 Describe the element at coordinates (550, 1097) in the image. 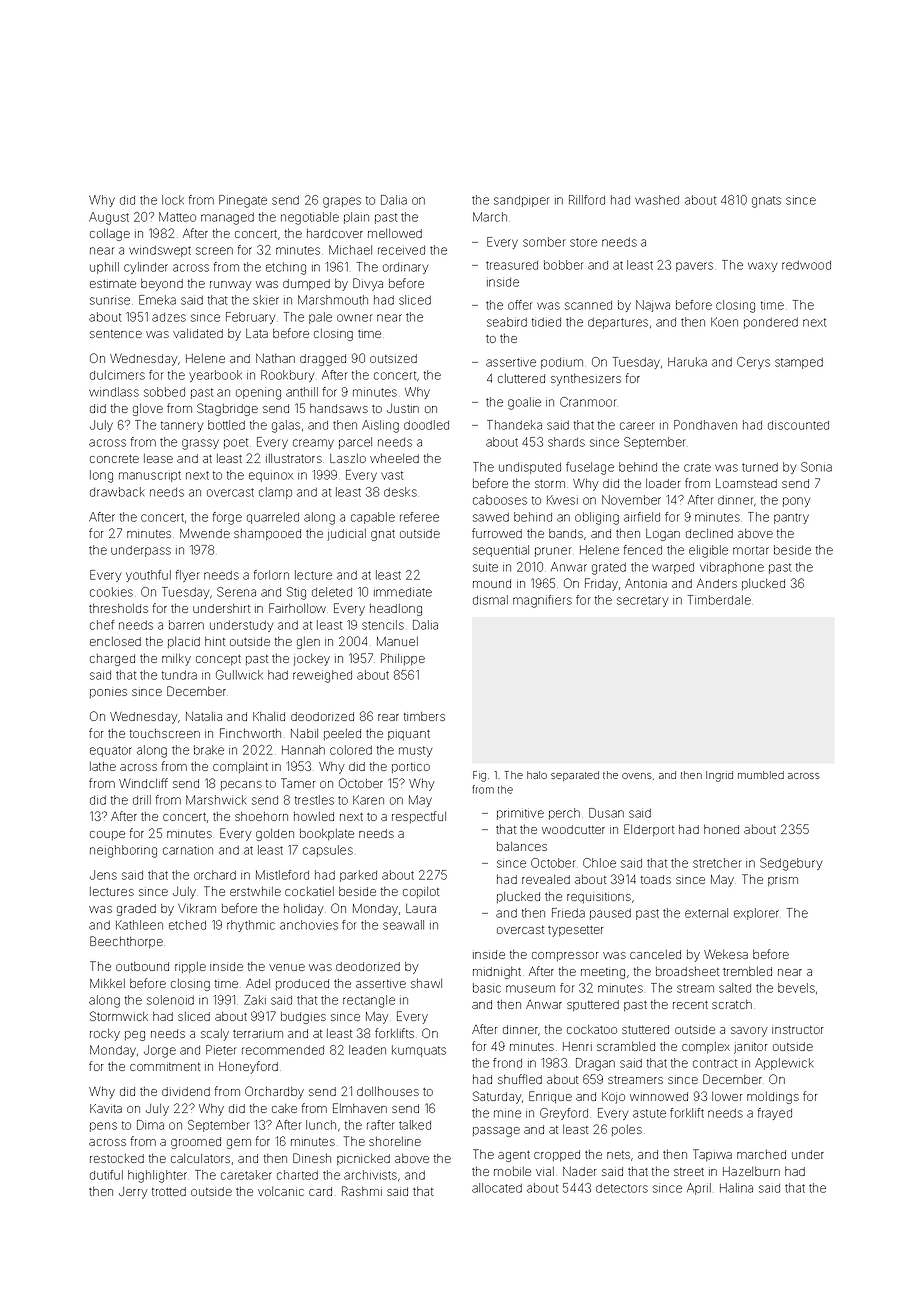

I see `Enrique` at that location.
